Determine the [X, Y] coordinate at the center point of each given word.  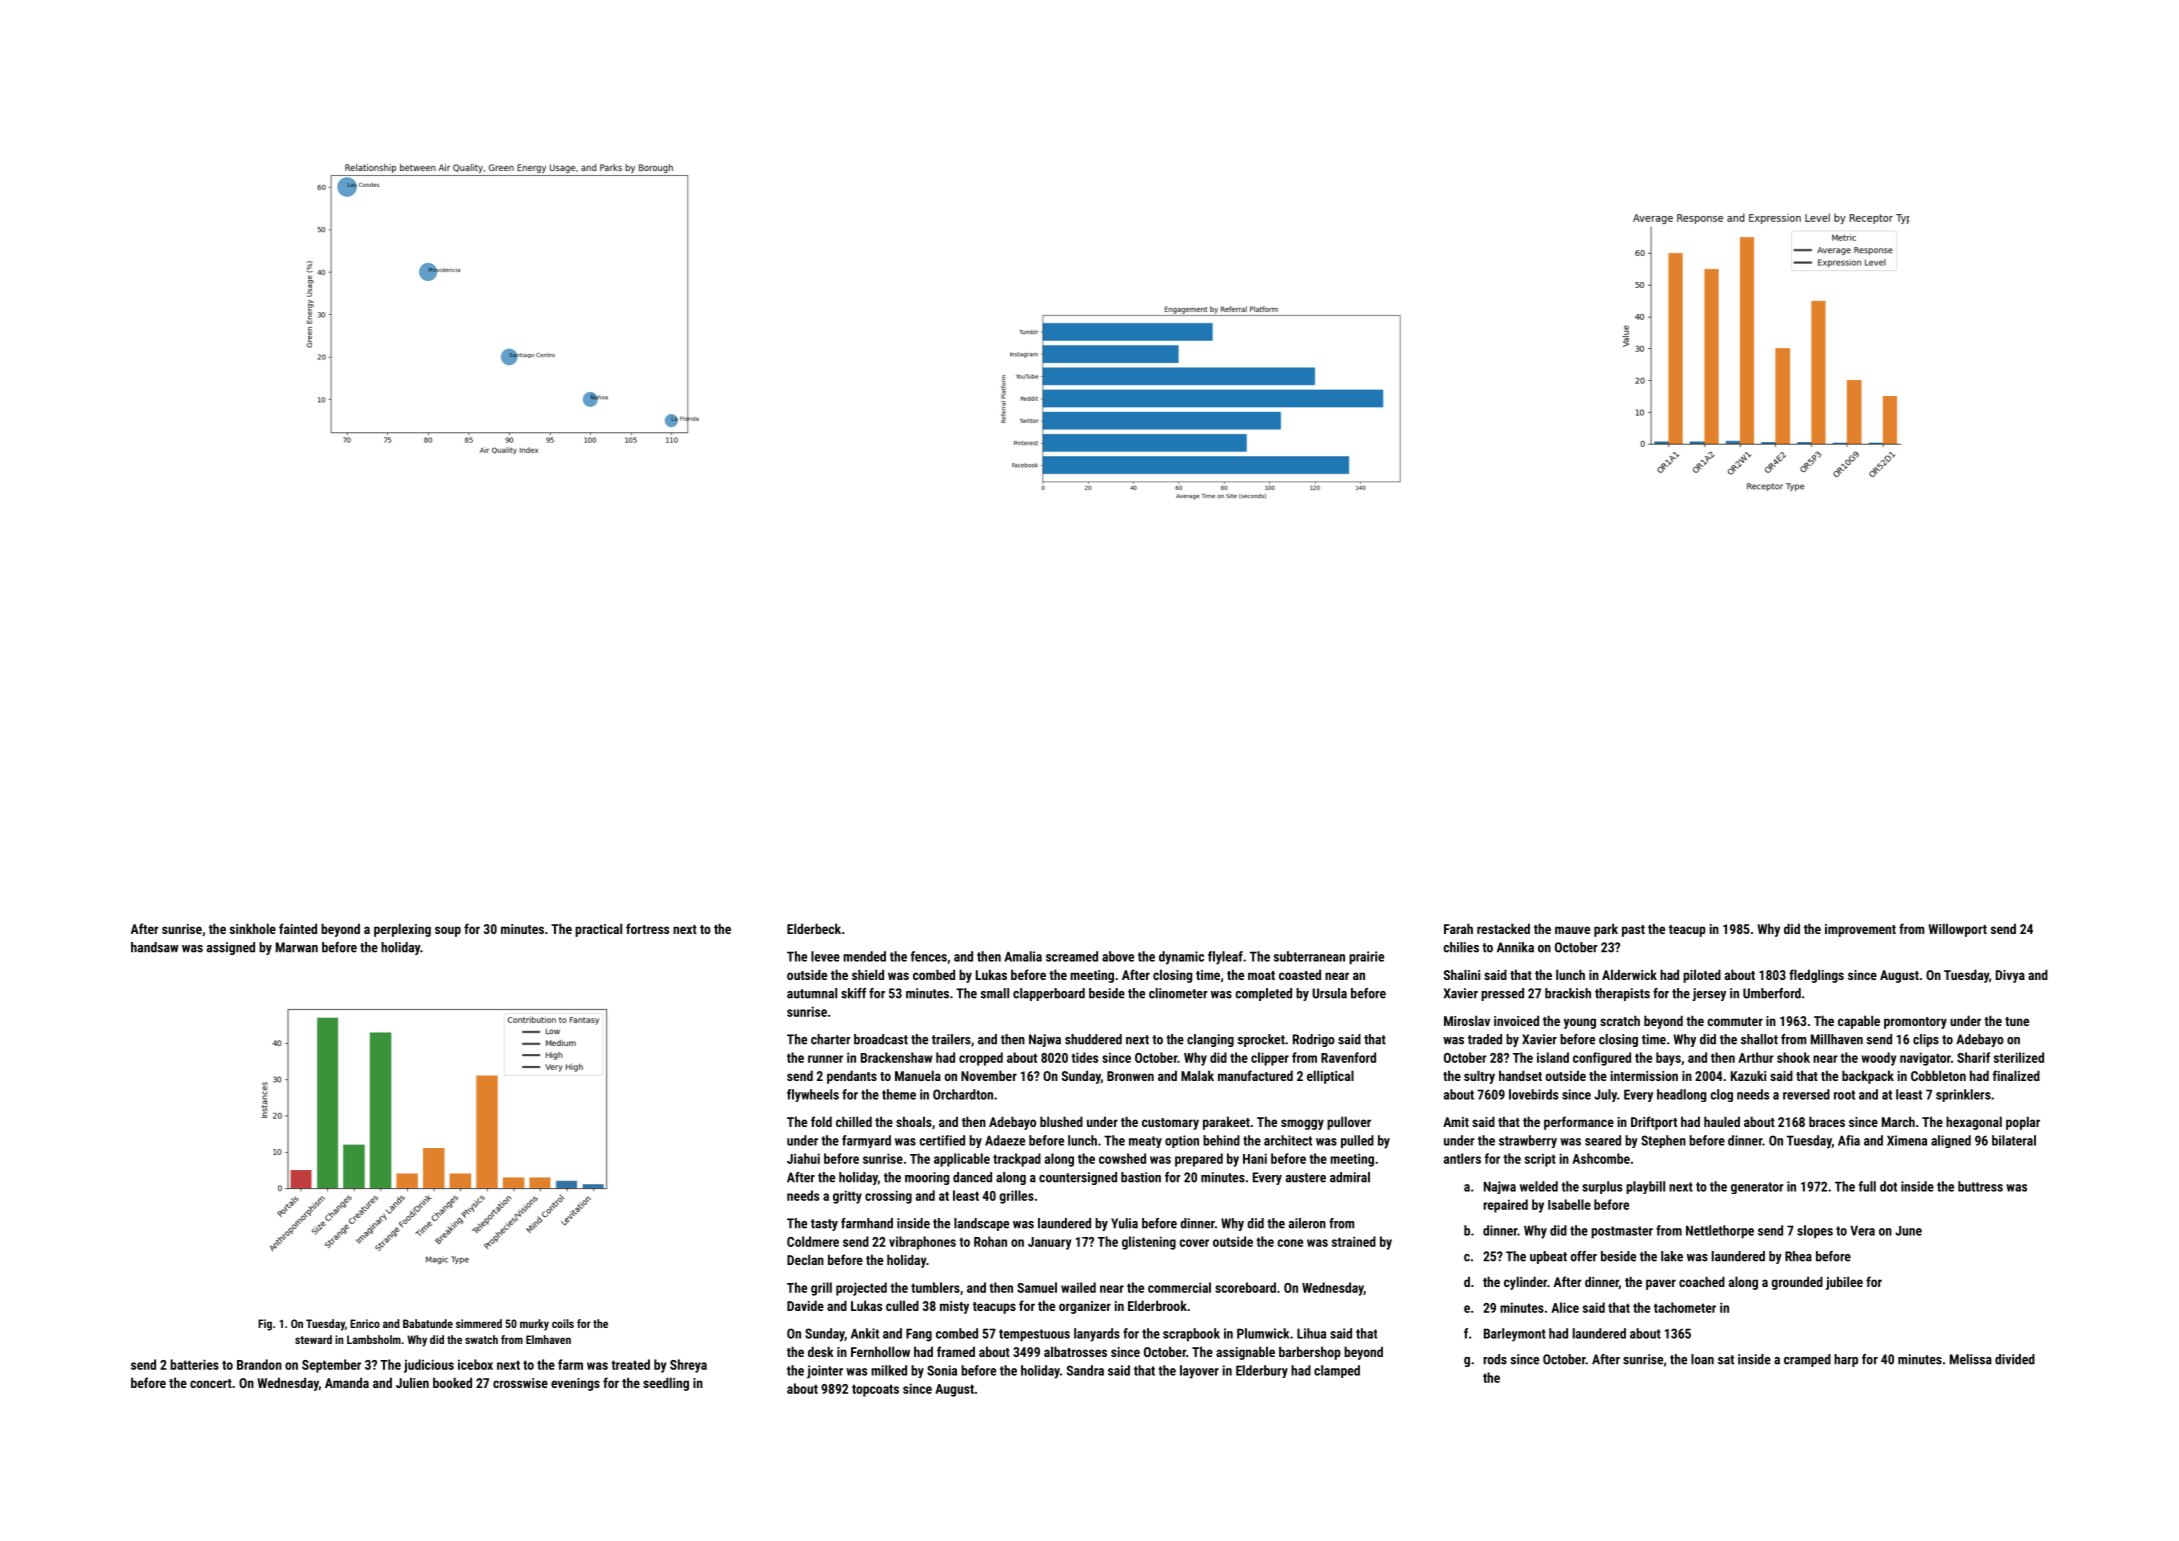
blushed [1061, 1121]
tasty [824, 1225]
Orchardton [963, 1094]
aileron [1307, 1223]
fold [821, 1121]
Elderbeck [814, 928]
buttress [1980, 1186]
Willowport [1957, 930]
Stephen [1663, 1141]
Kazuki [1748, 1075]
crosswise [520, 1383]
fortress [647, 928]
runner [825, 1059]
